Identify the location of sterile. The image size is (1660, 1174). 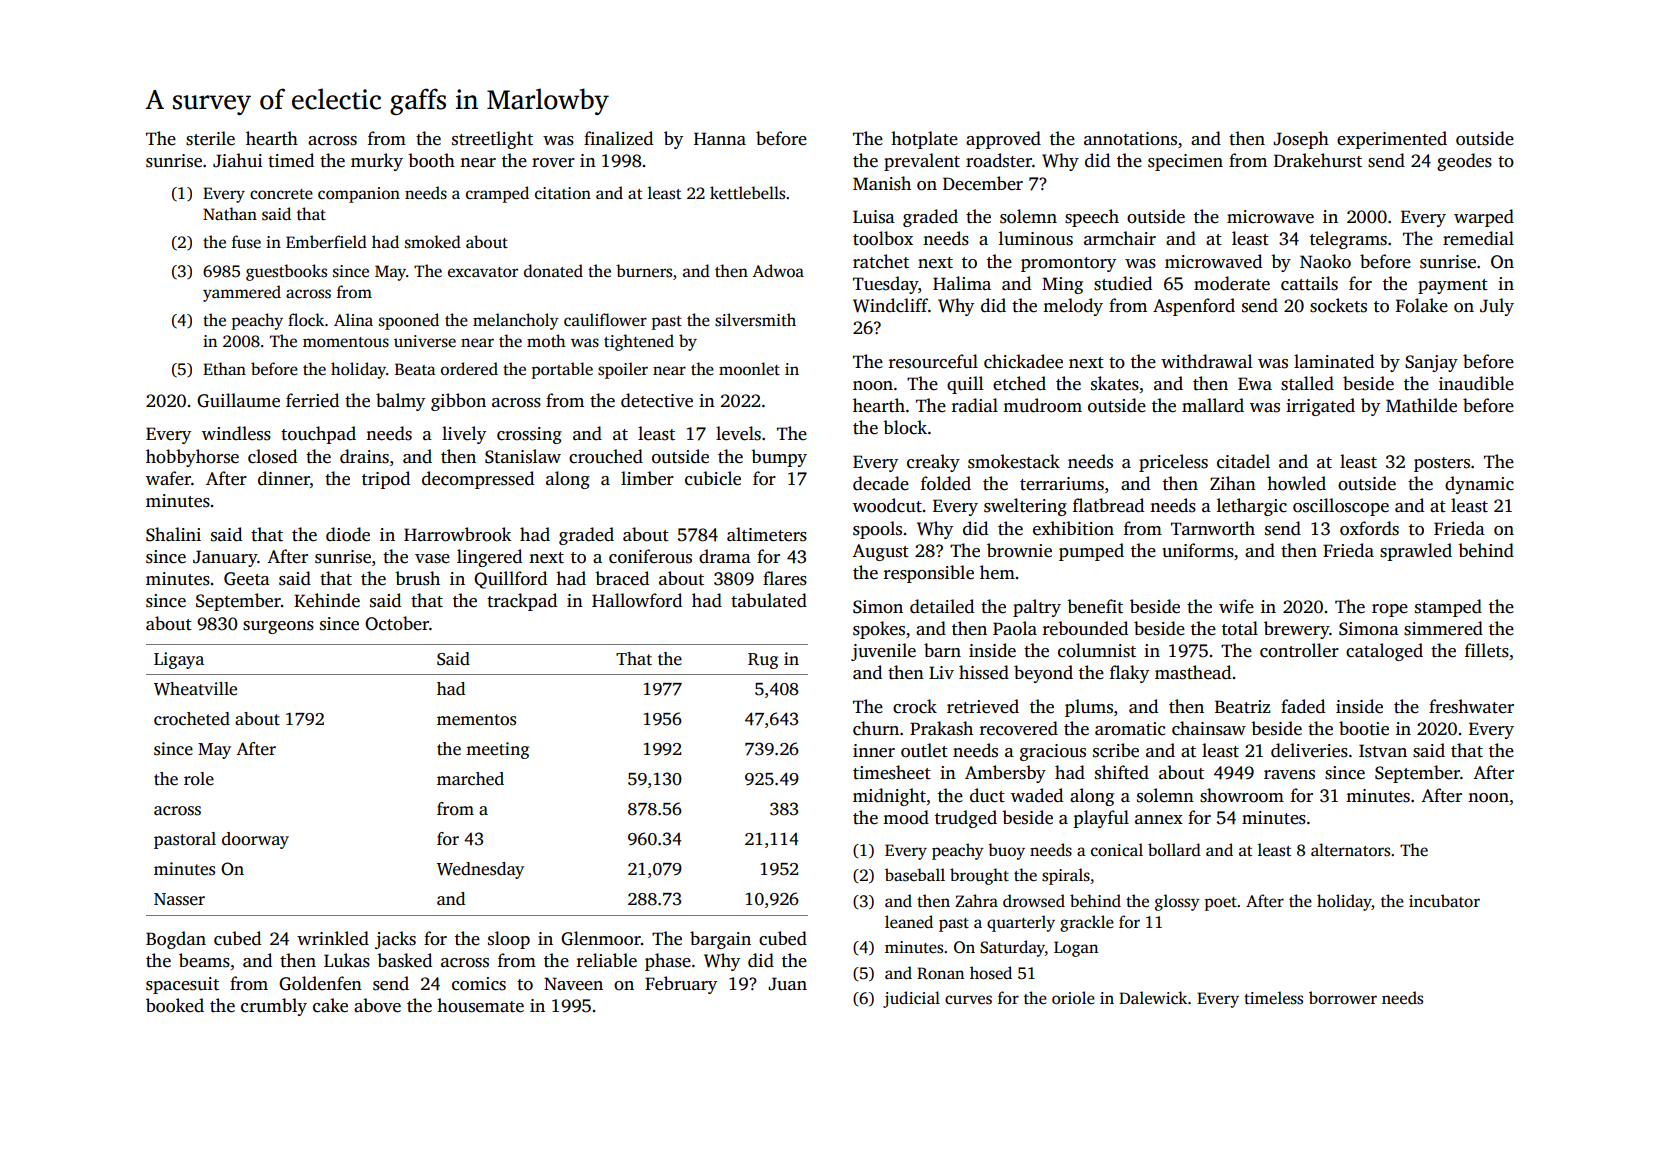
(210, 138).
